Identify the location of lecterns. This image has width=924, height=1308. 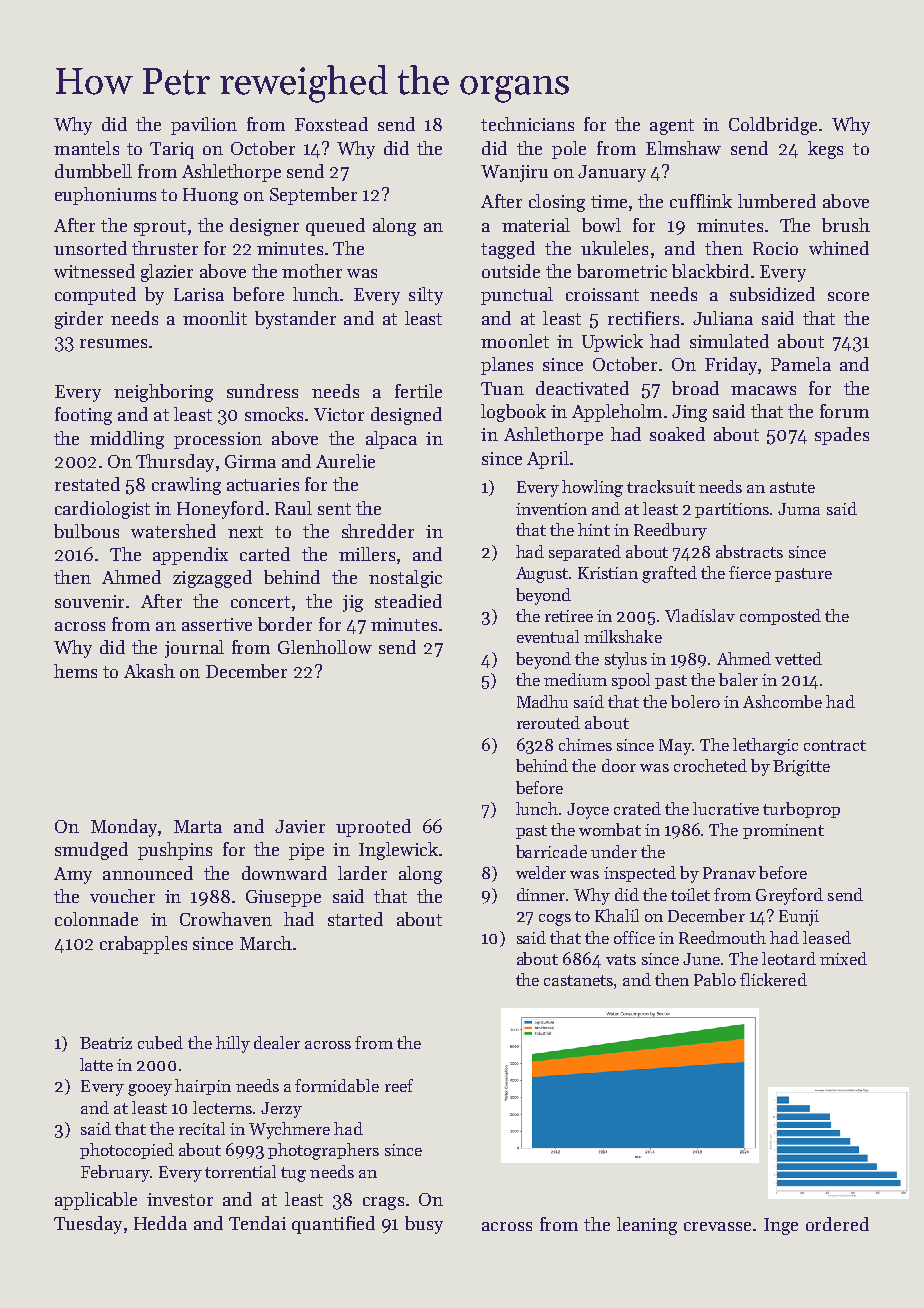
(222, 1107).
